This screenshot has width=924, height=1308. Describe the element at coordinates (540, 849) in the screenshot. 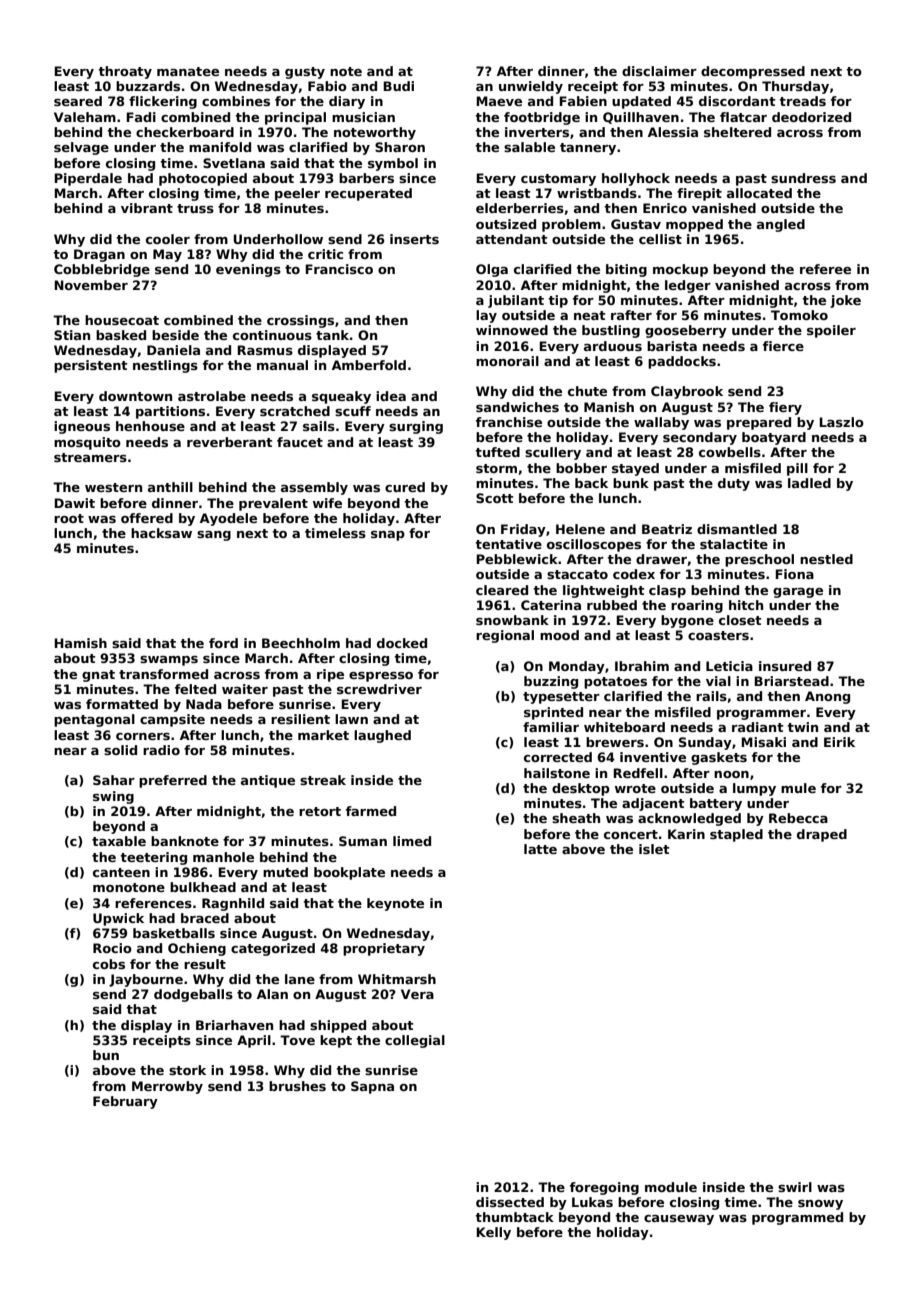

I see `latte` at that location.
